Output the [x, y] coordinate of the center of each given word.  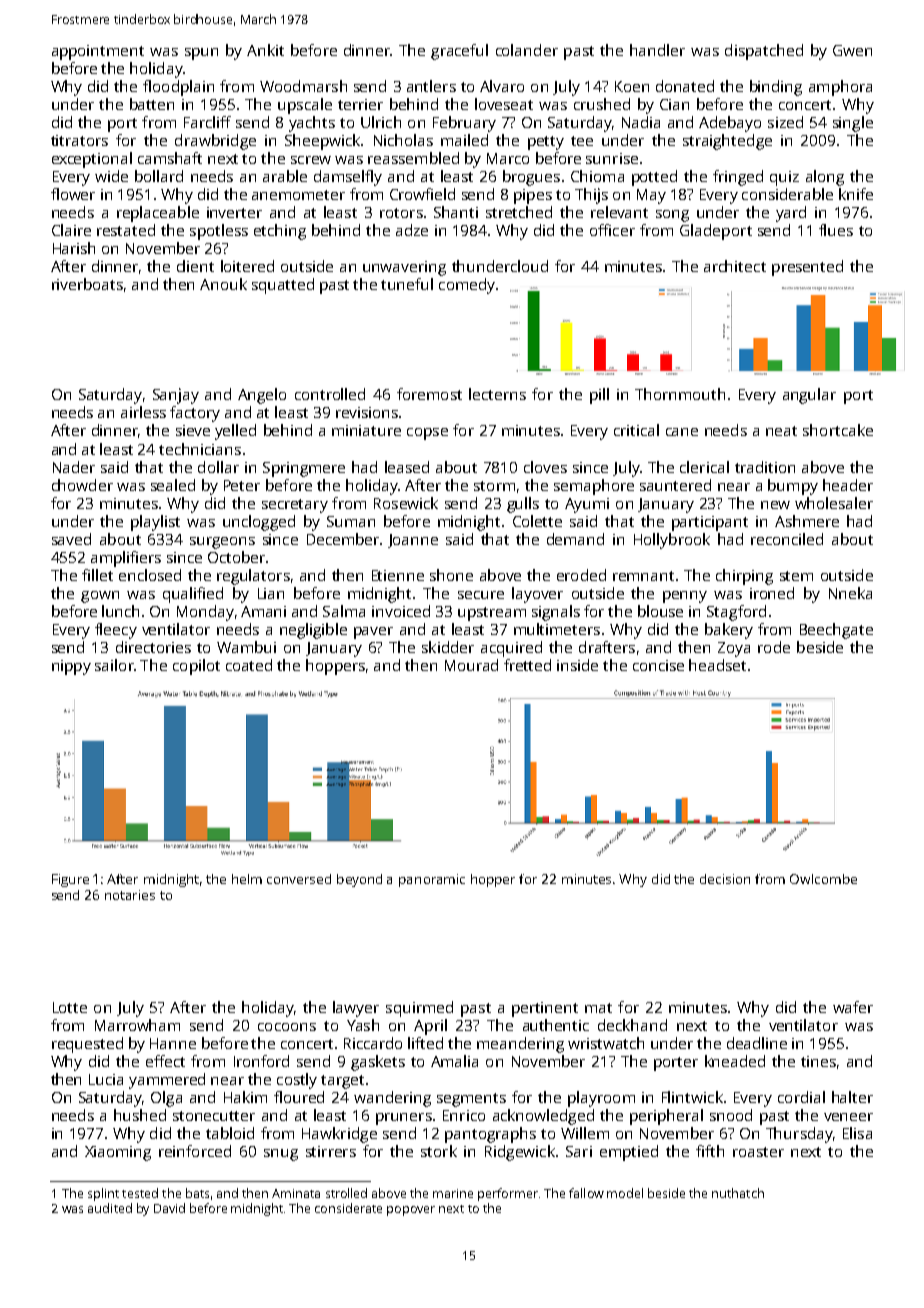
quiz [784, 178]
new [775, 505]
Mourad [471, 665]
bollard [159, 176]
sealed [173, 485]
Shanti [456, 212]
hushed [140, 1115]
